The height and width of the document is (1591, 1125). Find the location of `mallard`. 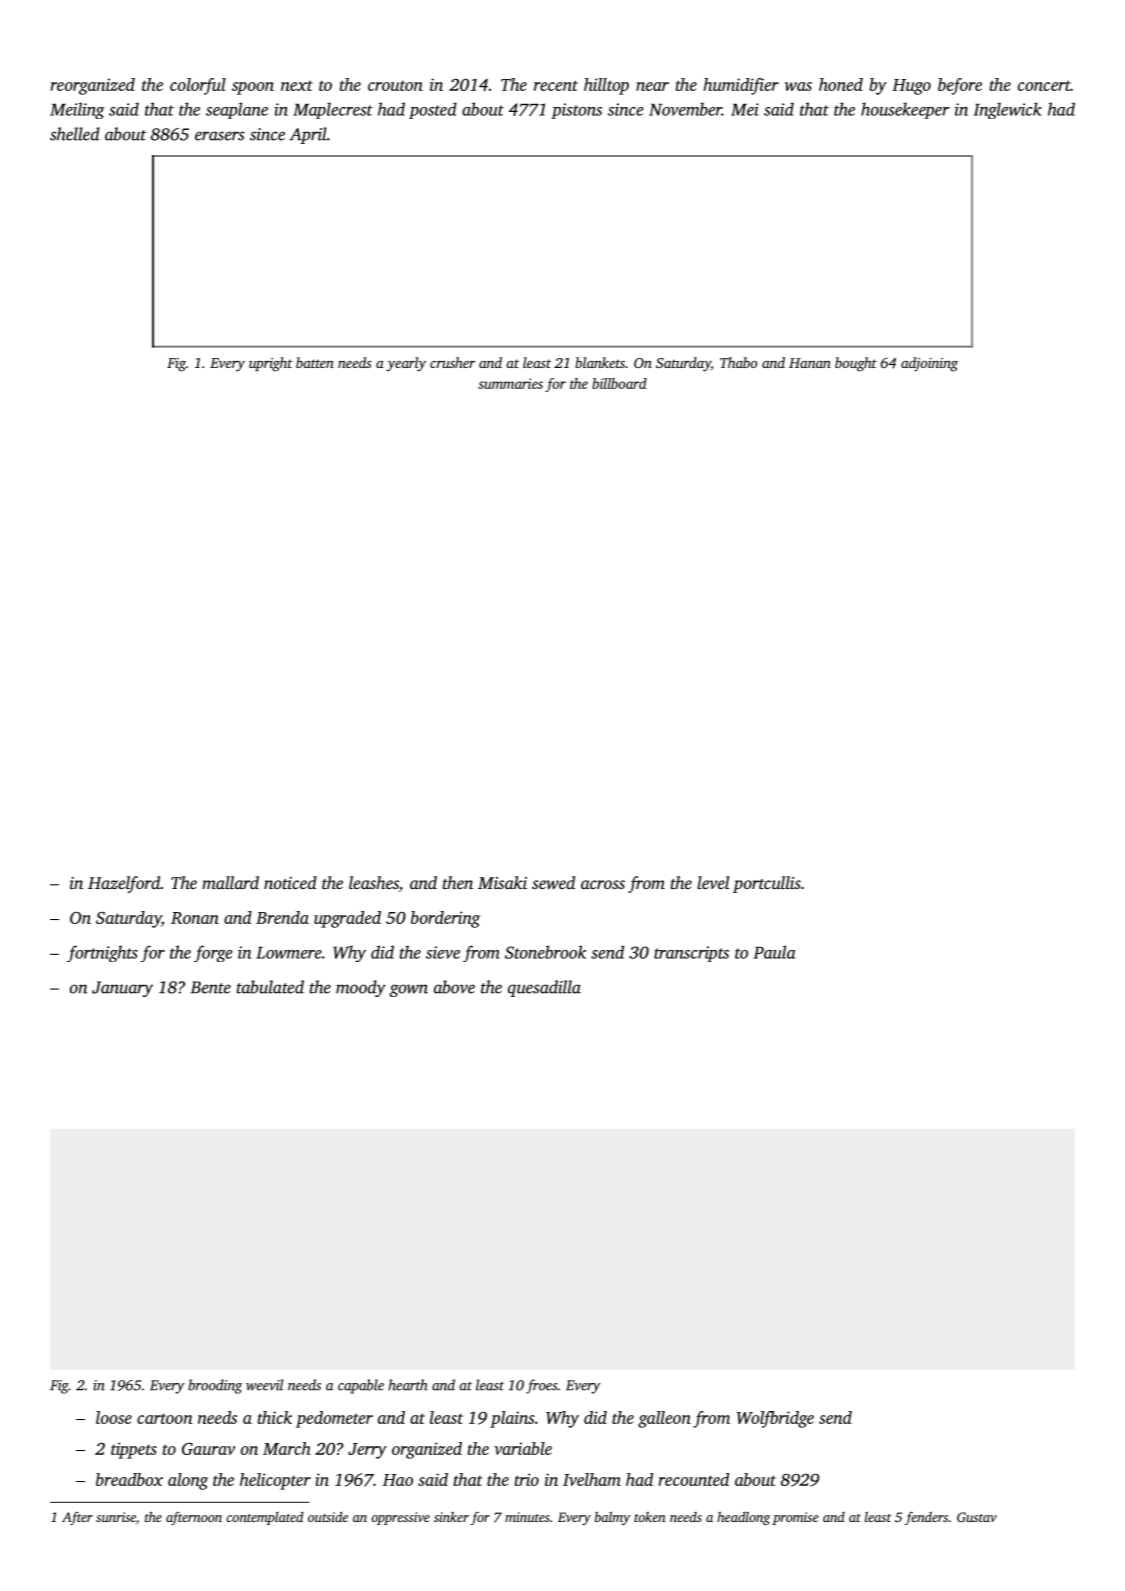

mallard is located at coordinates (230, 882).
